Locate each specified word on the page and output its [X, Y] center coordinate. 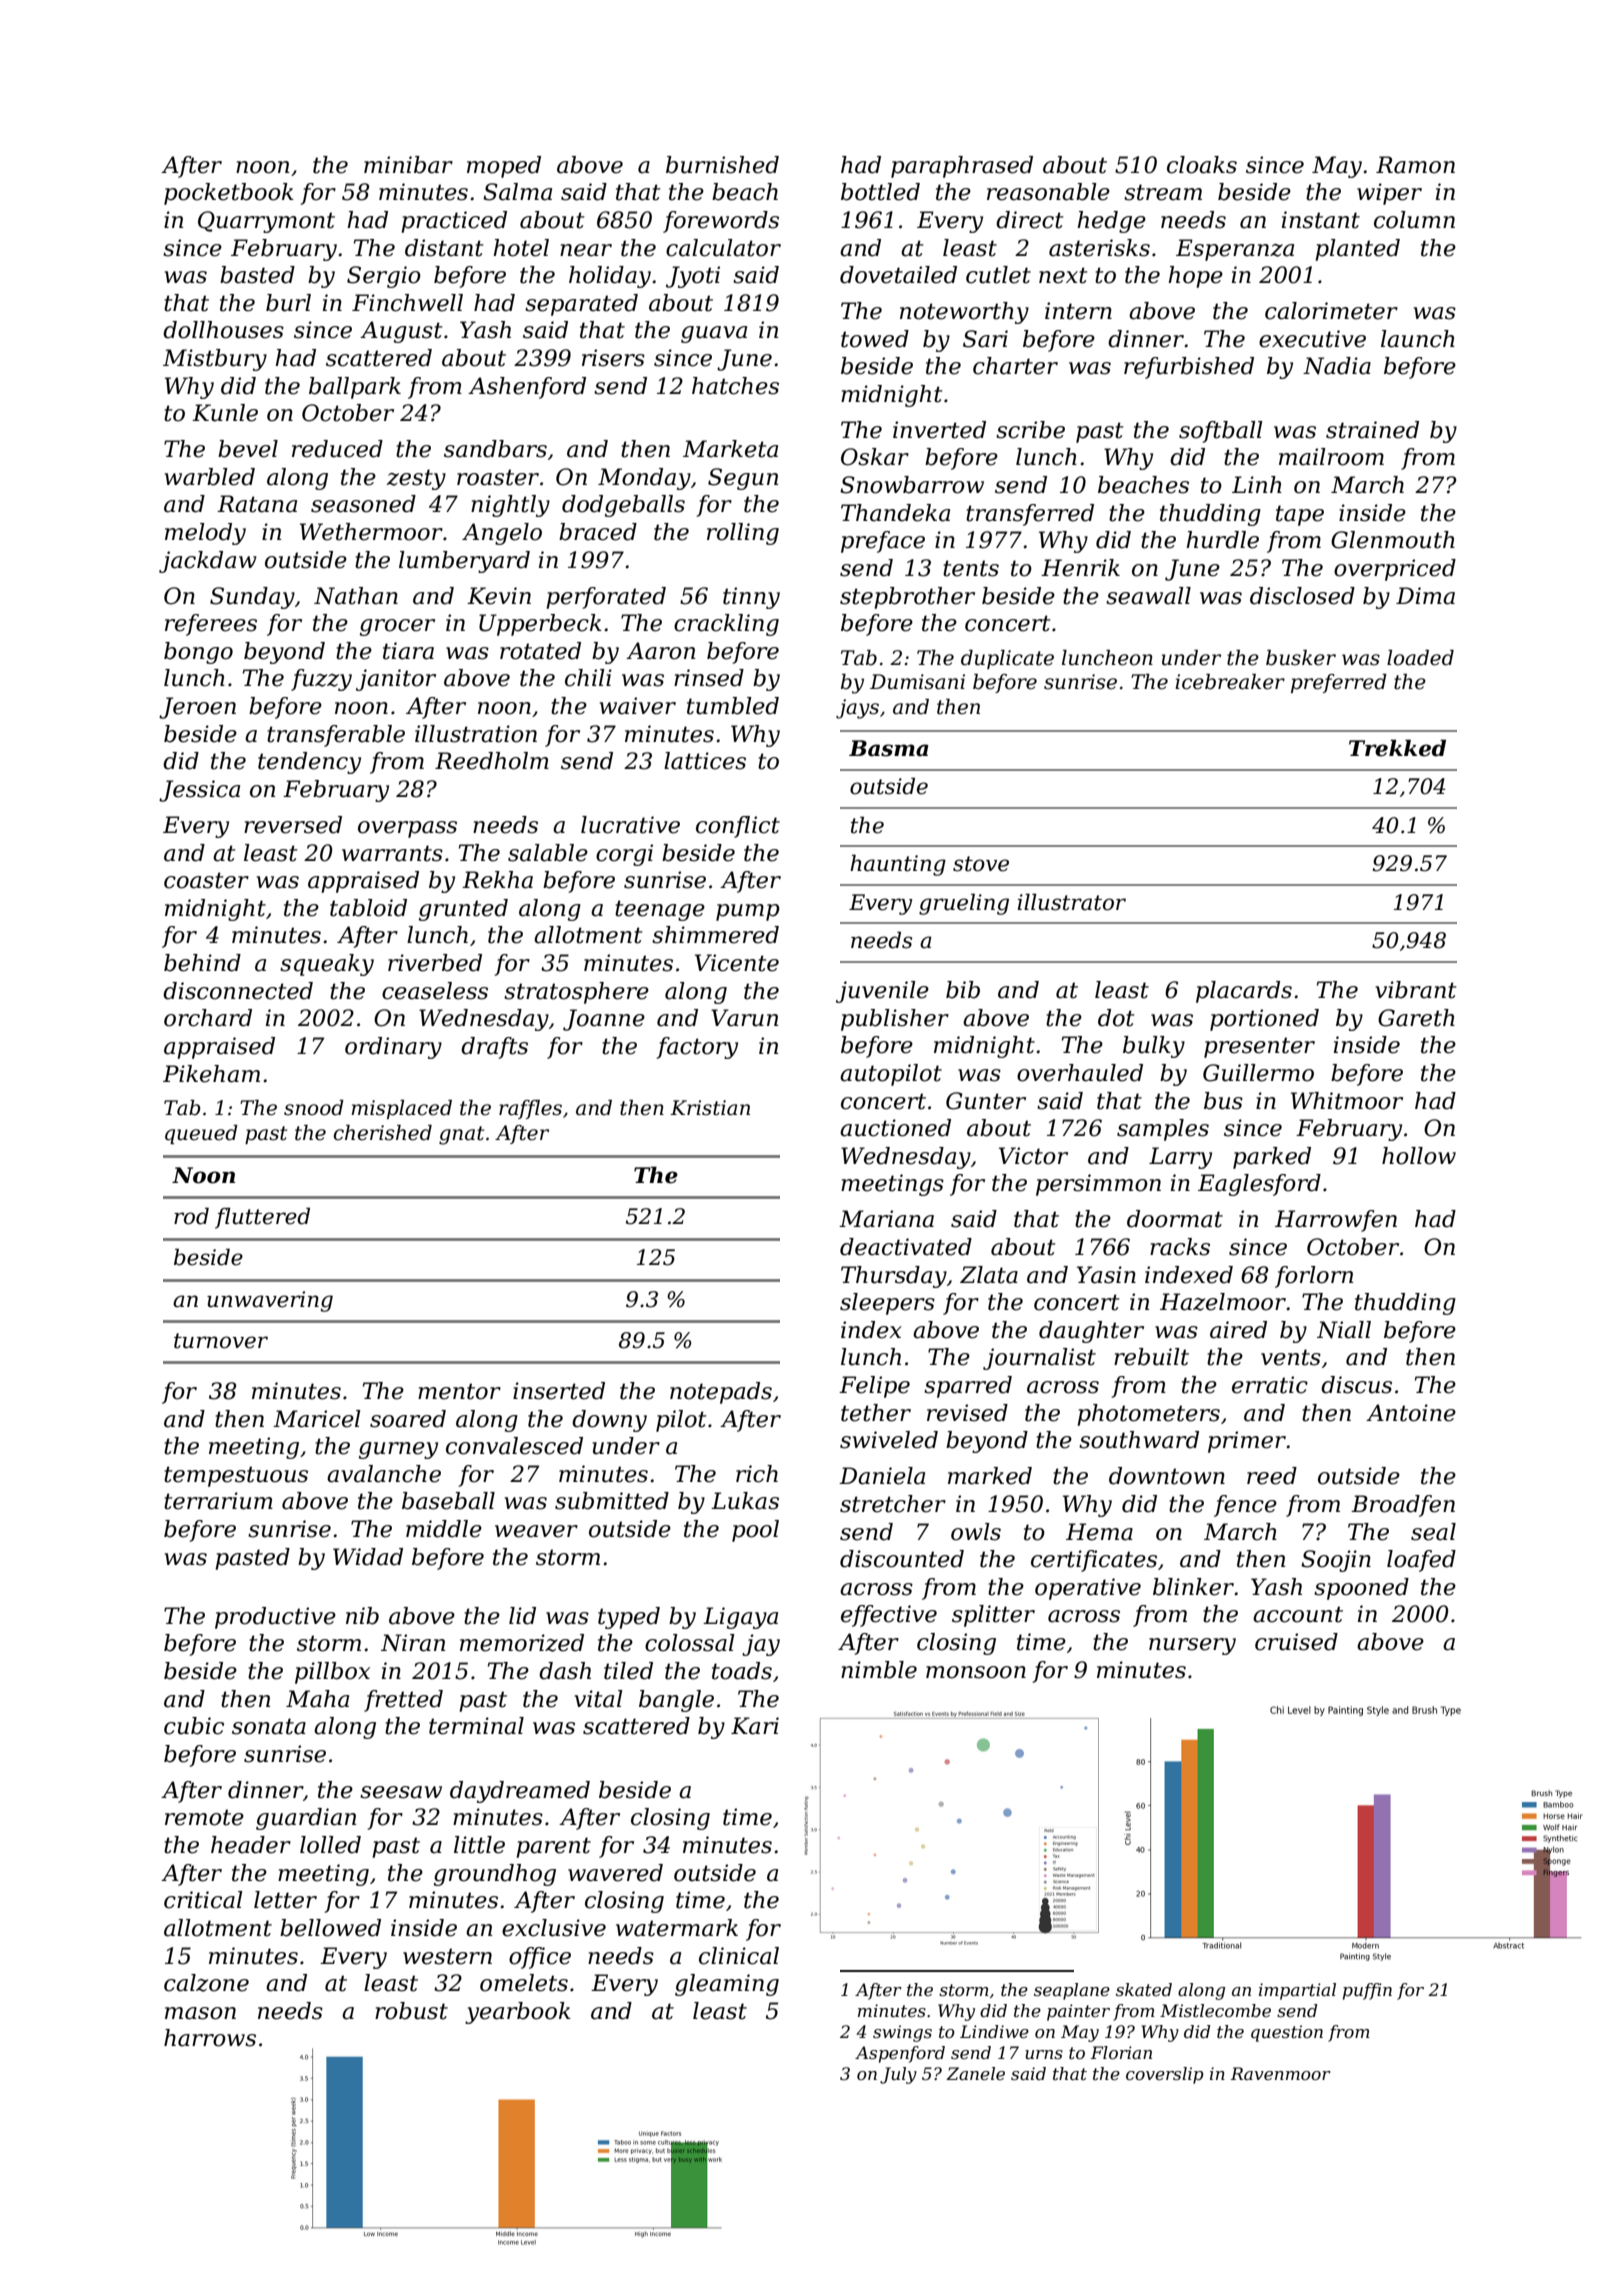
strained [1372, 430]
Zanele [975, 2073]
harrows [210, 2038]
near [586, 250]
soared [408, 1419]
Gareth [1416, 1018]
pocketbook [229, 194]
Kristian [710, 1108]
